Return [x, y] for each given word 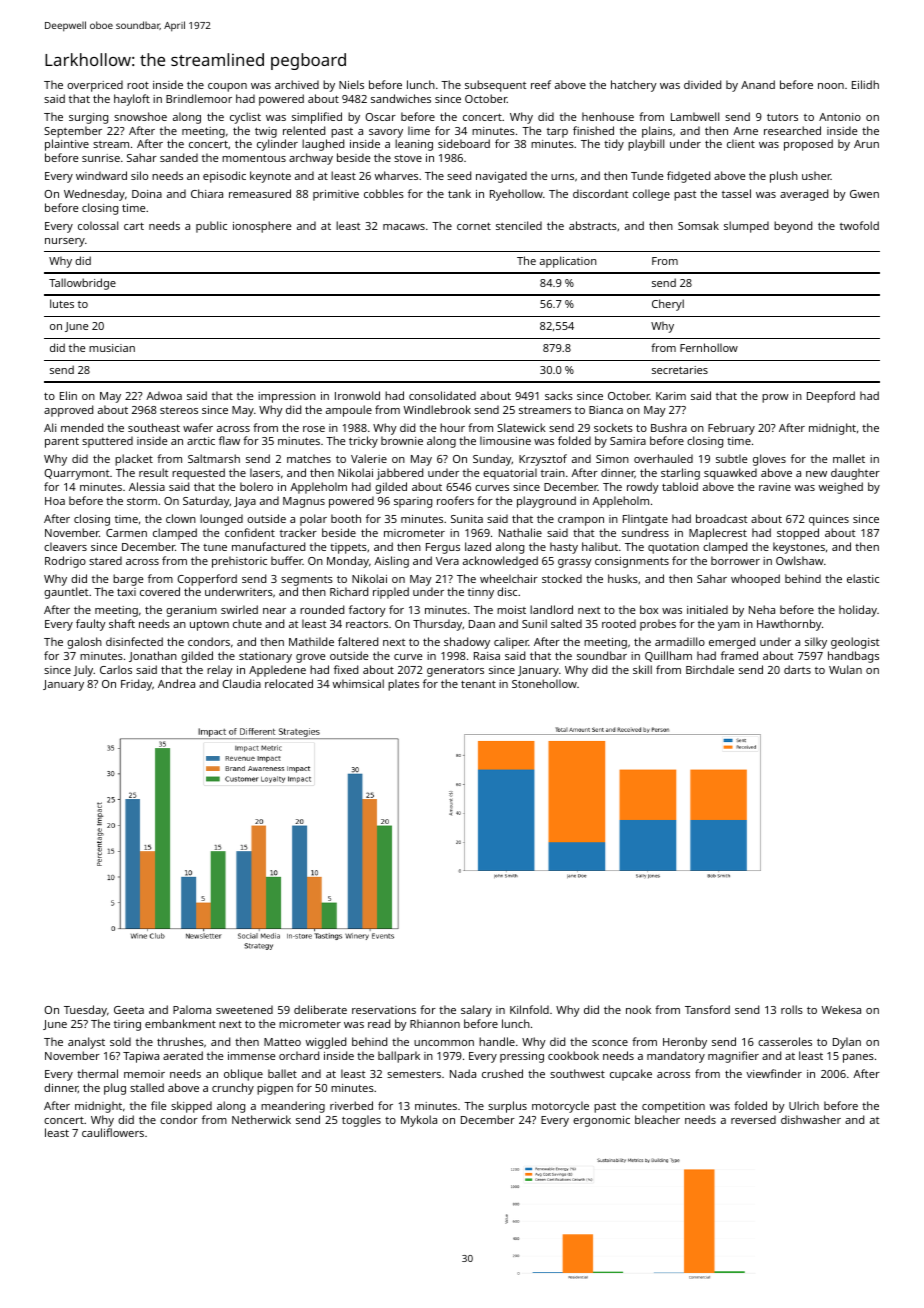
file [158, 1105]
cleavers [65, 546]
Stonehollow [544, 683]
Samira [628, 441]
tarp [557, 133]
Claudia [241, 683]
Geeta [129, 1010]
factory [367, 611]
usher [816, 175]
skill [642, 669]
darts [797, 669]
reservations [384, 1010]
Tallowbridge [82, 284]
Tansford [707, 1009]
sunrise [101, 158]
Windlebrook [437, 409]
